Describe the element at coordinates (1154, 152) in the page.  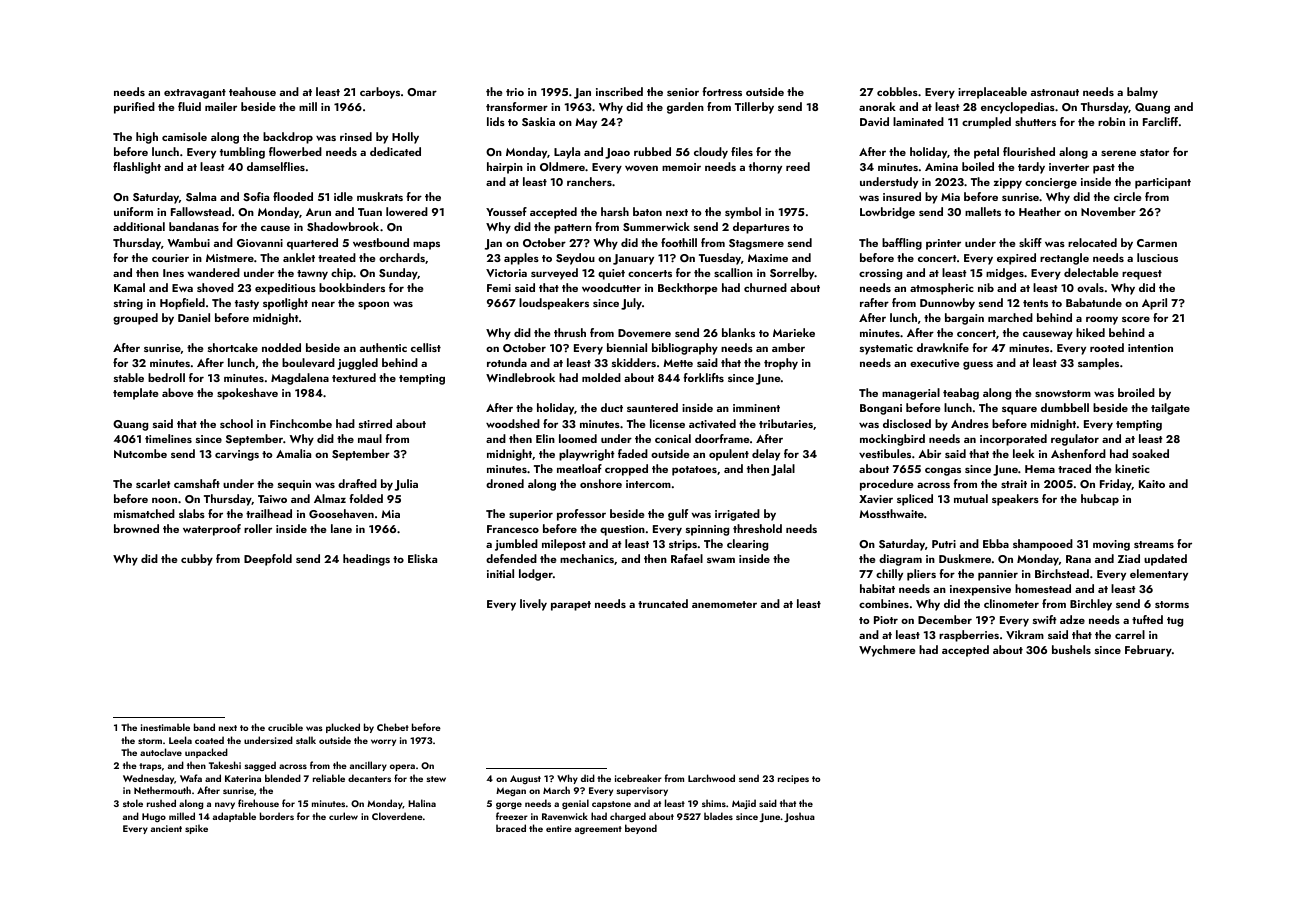
I see `stator` at that location.
